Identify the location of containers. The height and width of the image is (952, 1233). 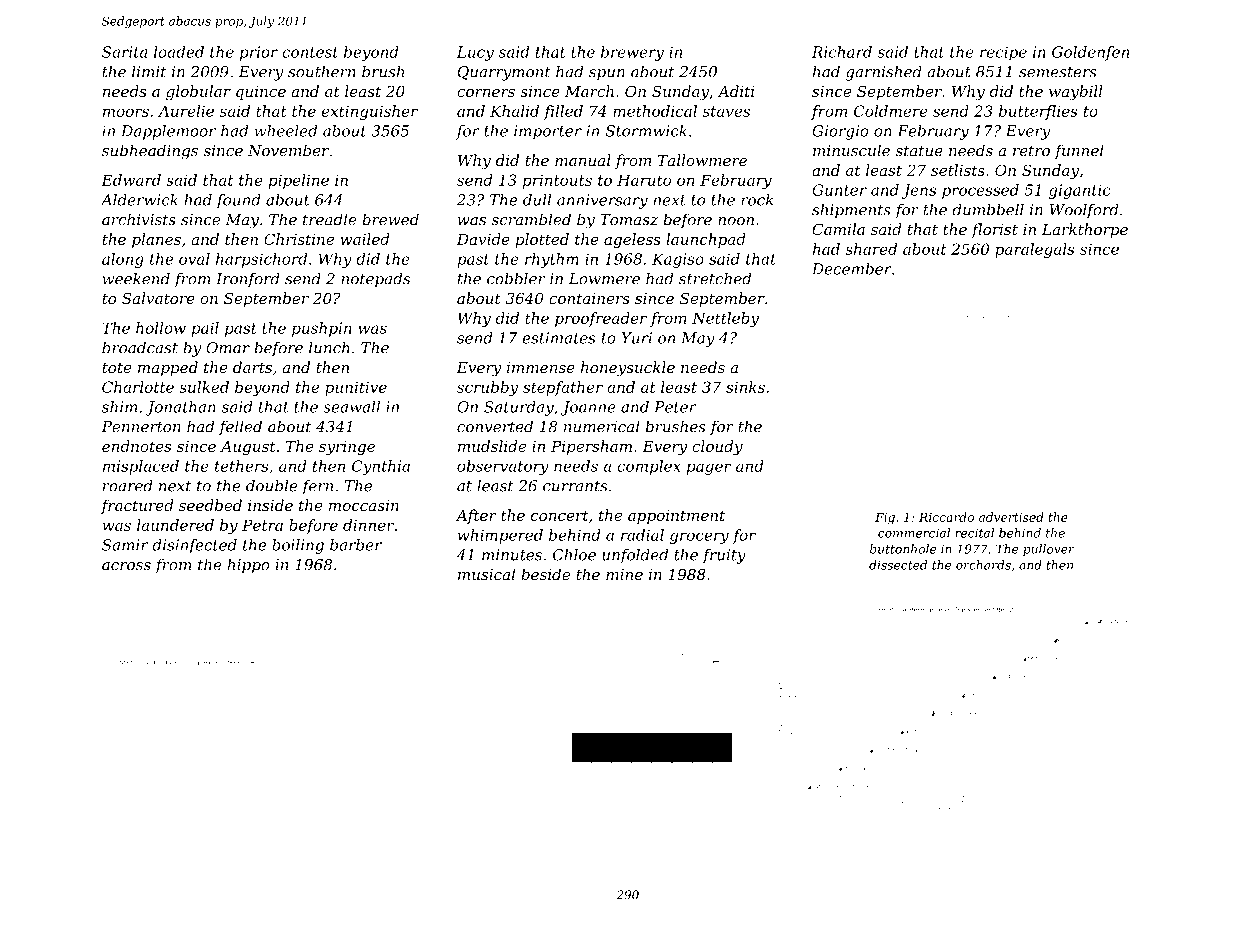
(589, 298).
